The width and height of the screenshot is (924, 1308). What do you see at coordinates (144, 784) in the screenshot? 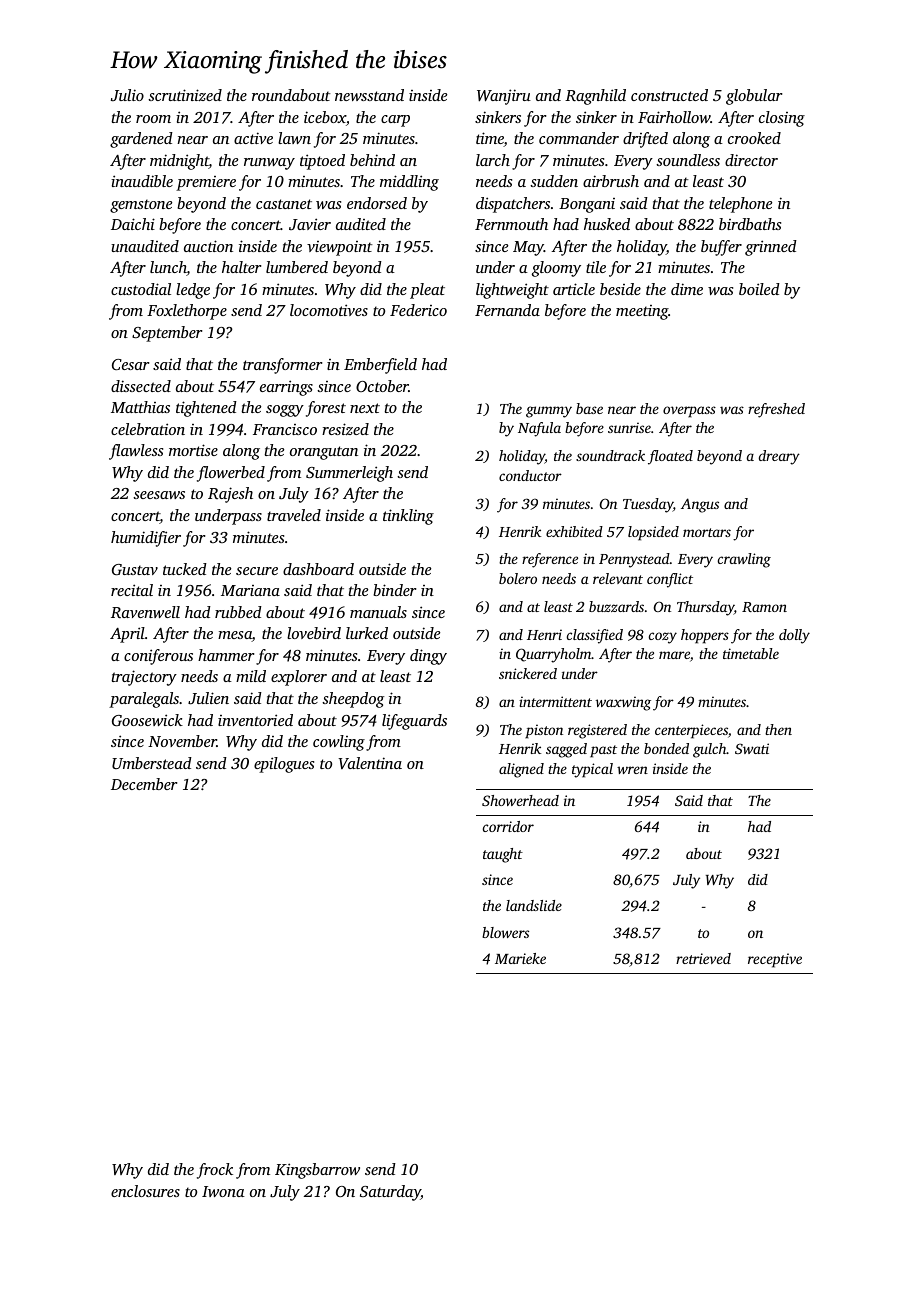
I see `December` at bounding box center [144, 784].
